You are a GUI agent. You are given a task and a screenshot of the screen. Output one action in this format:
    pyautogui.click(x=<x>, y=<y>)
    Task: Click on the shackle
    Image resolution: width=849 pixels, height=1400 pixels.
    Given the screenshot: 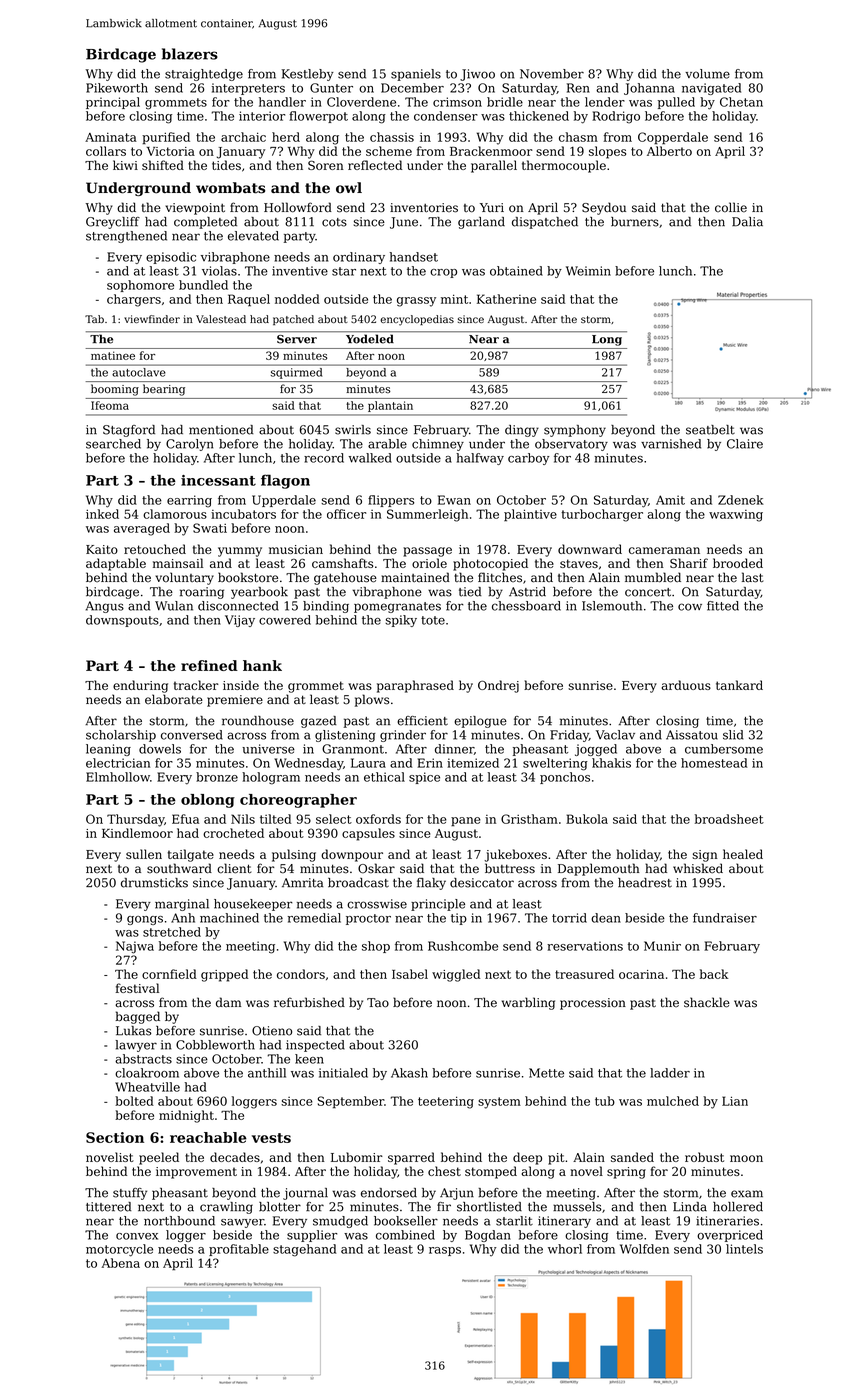 What is the action you would take?
    pyautogui.click(x=707, y=1002)
